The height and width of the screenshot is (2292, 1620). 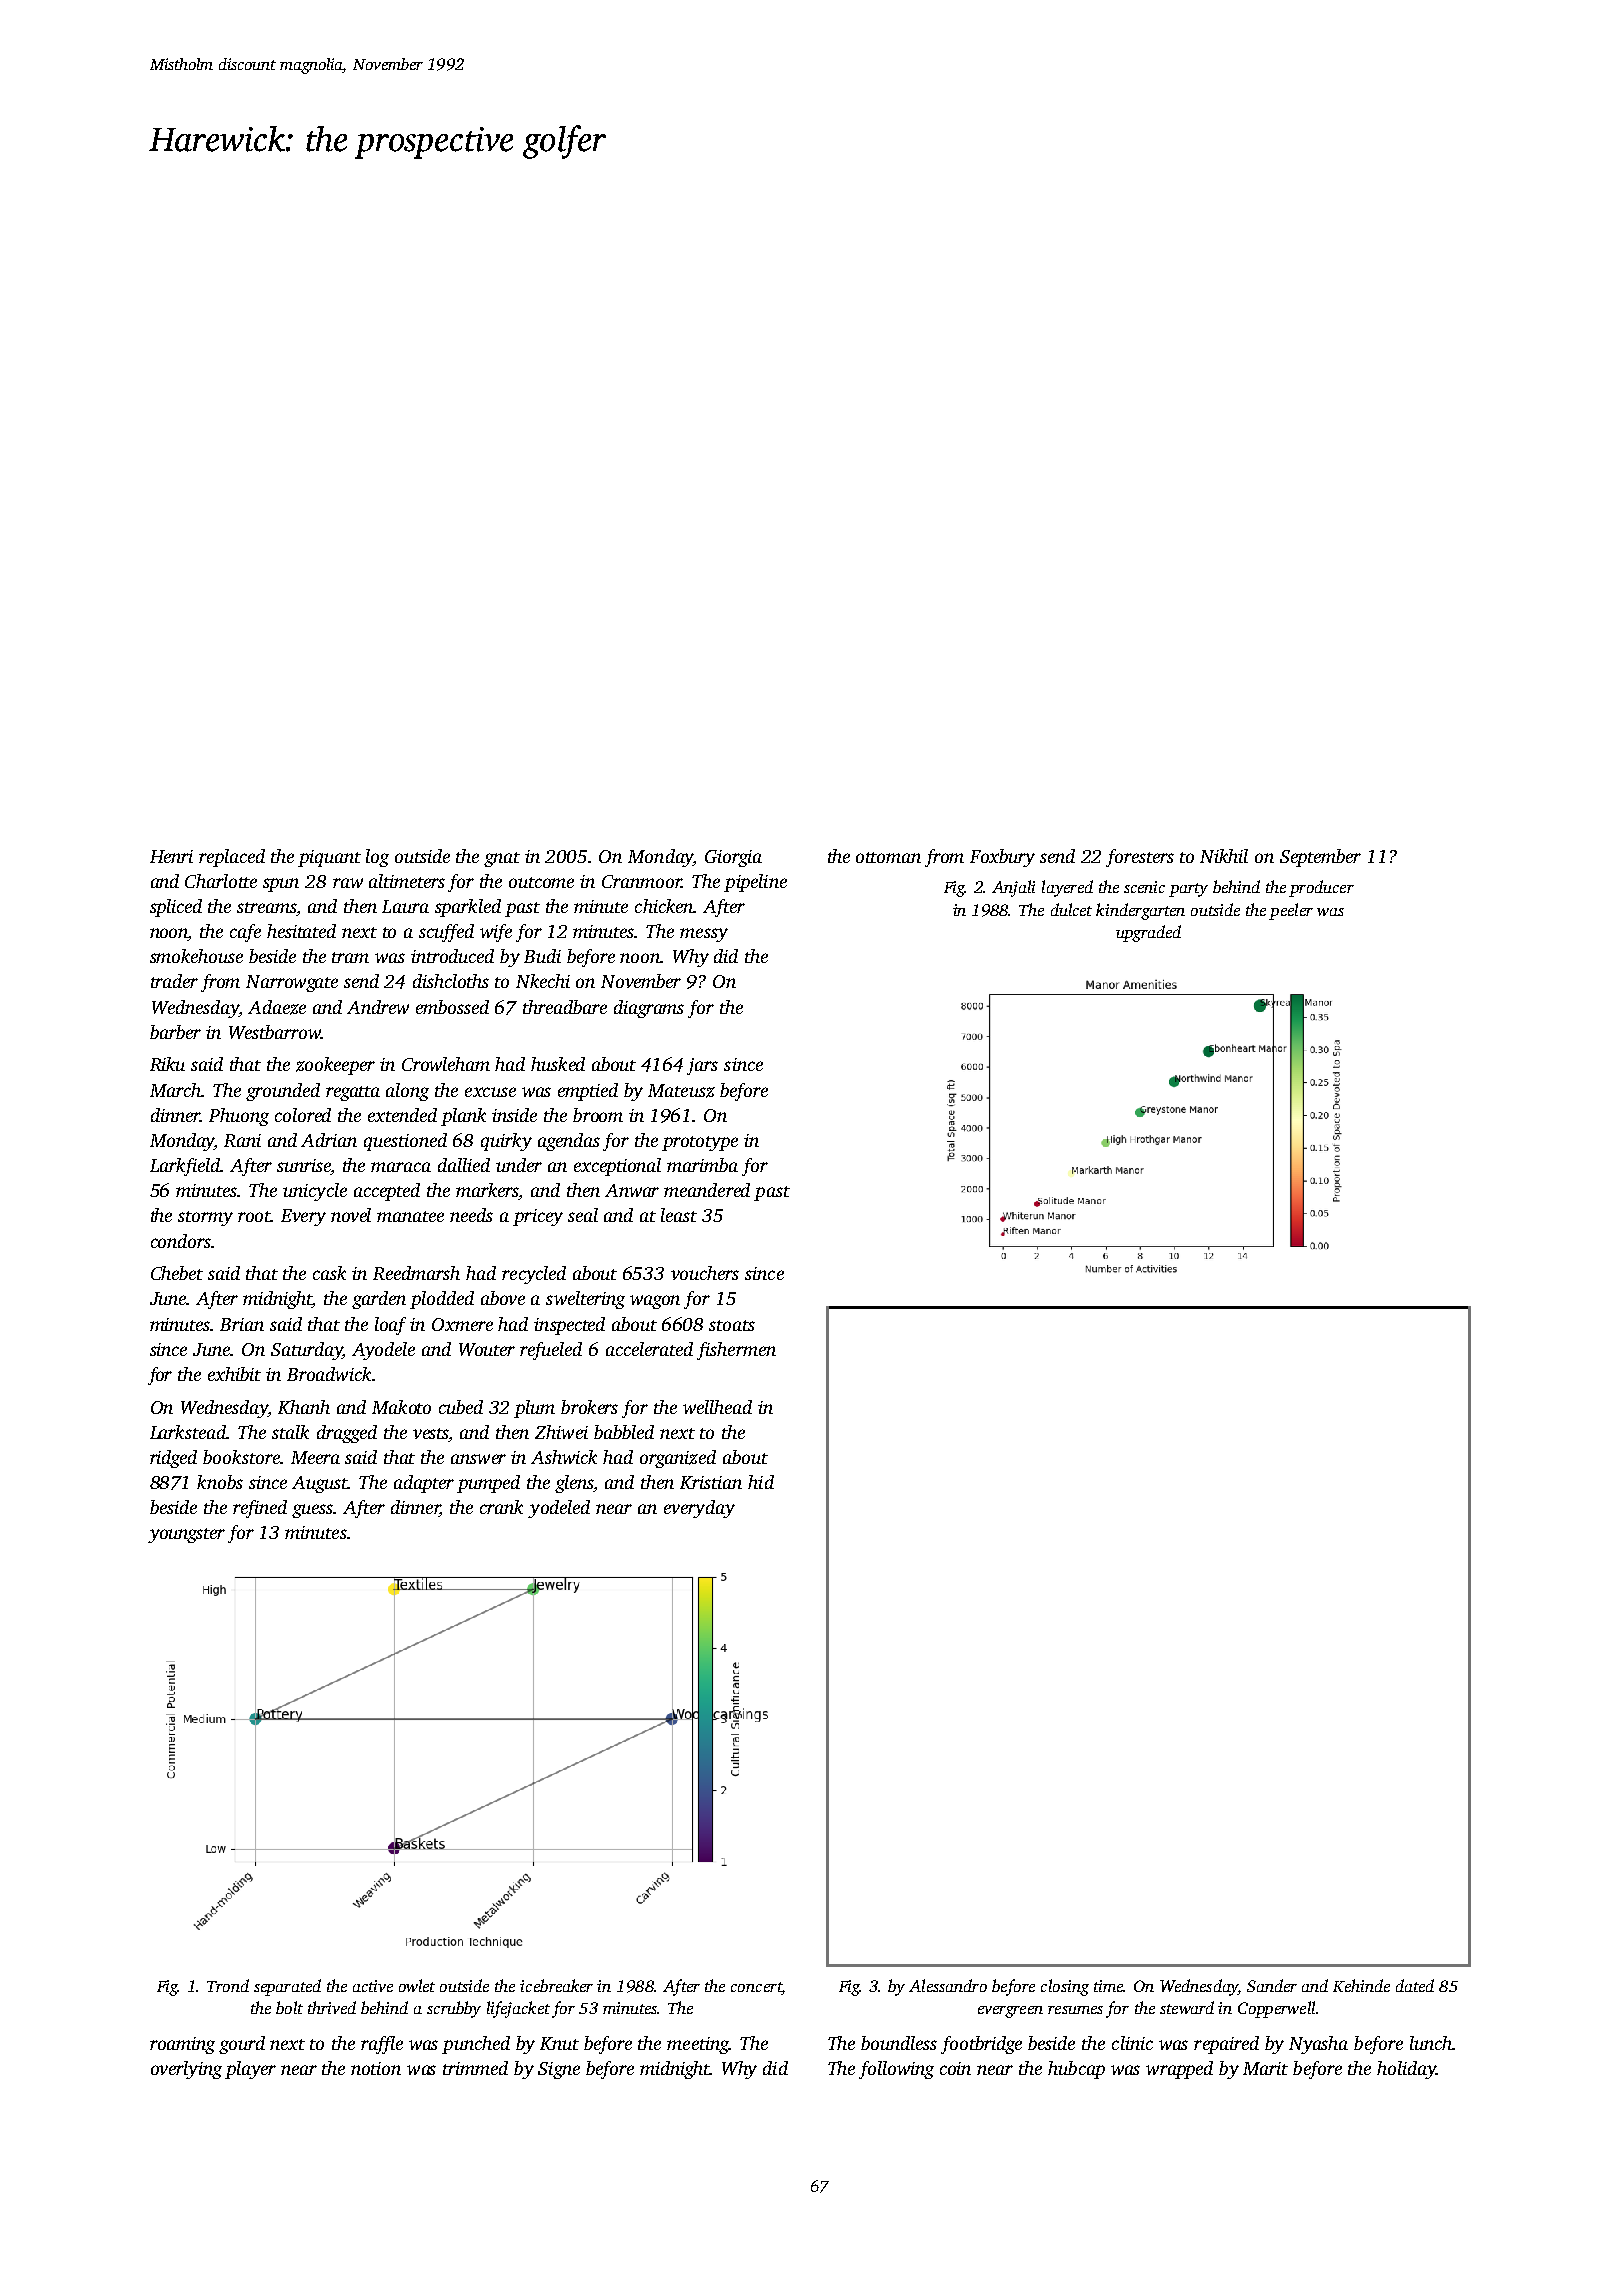 I want to click on concert, so click(x=756, y=1988).
